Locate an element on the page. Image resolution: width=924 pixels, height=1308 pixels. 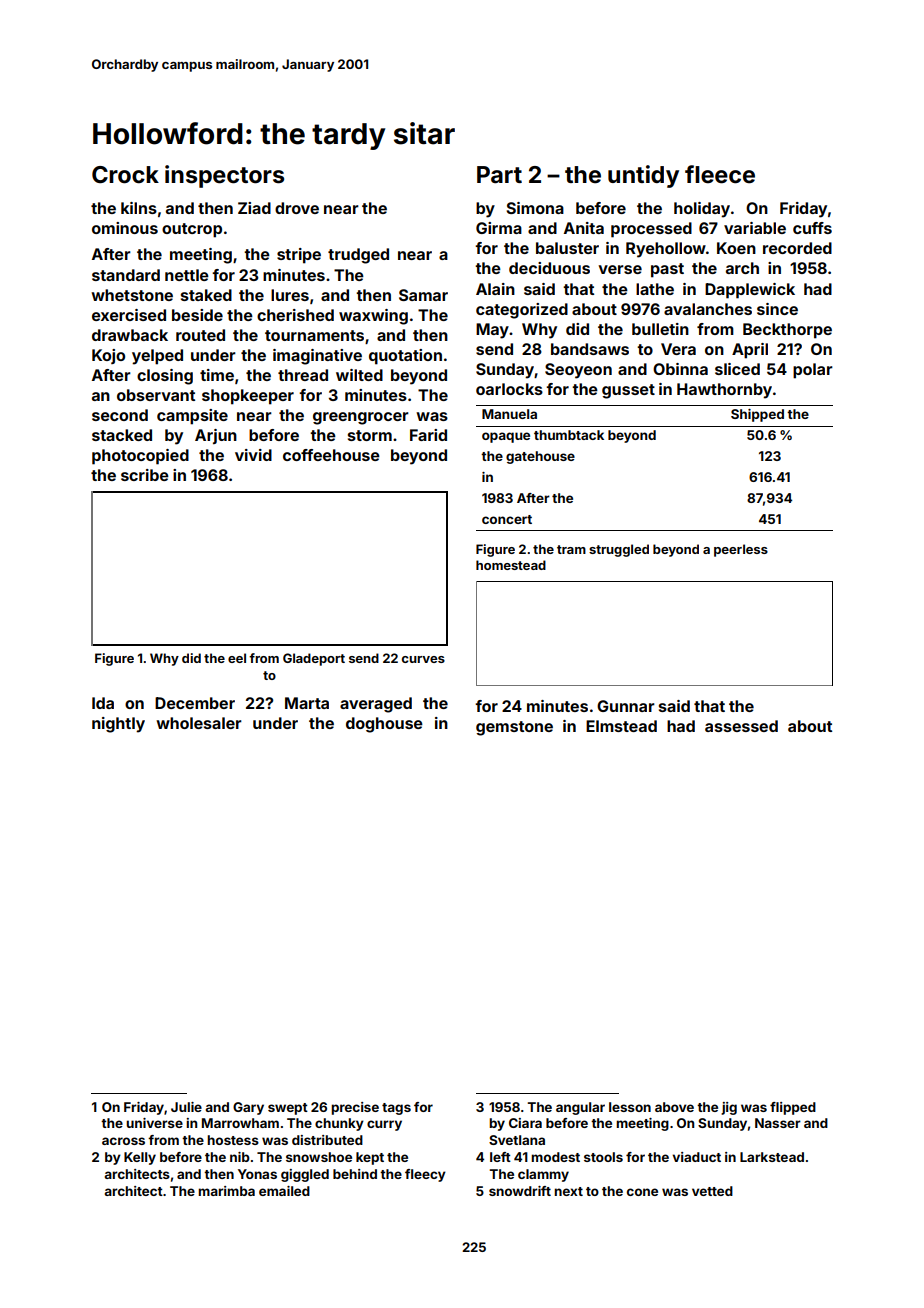
standard is located at coordinates (126, 275).
